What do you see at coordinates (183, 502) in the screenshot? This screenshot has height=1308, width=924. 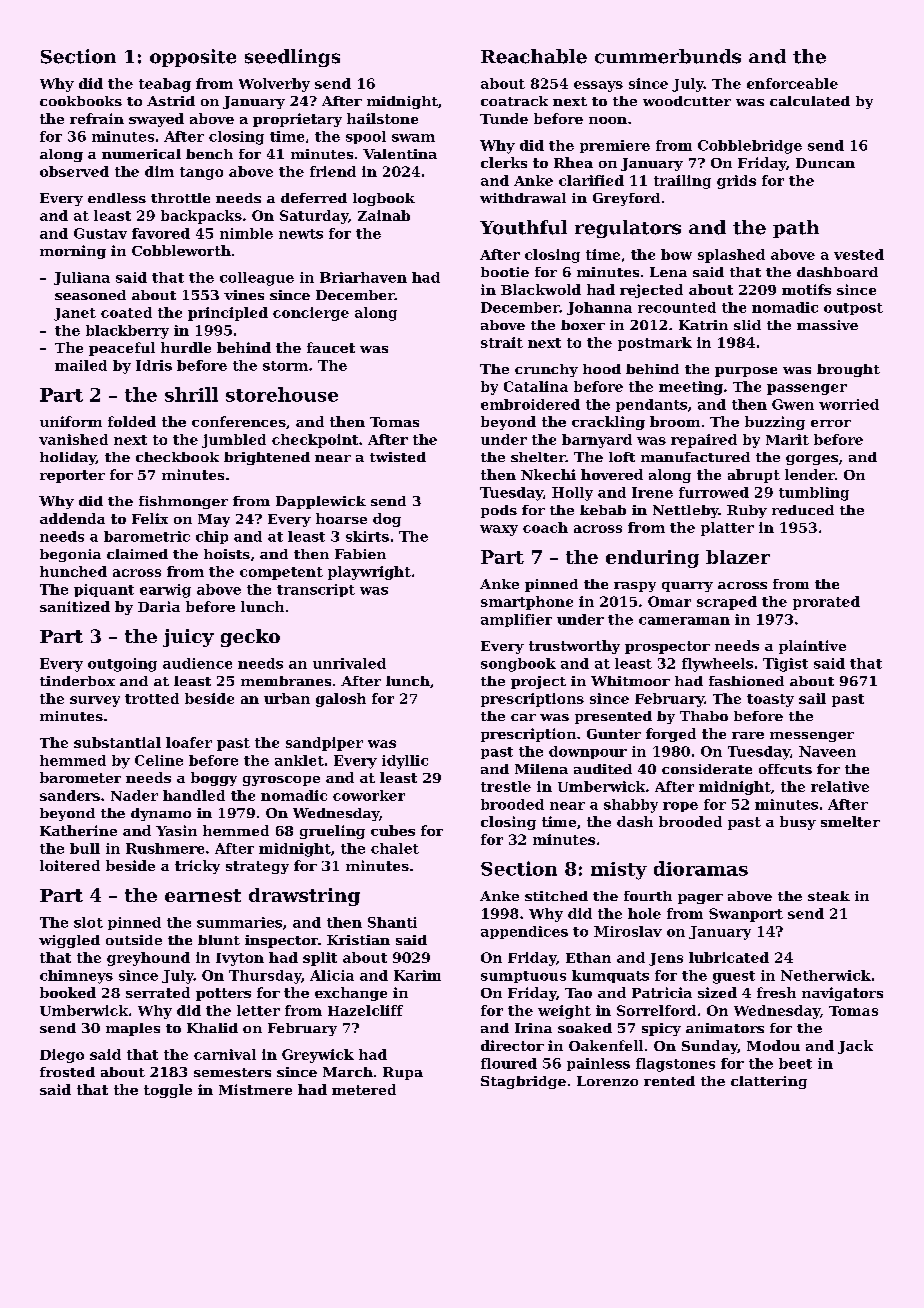 I see `fishmonger` at bounding box center [183, 502].
